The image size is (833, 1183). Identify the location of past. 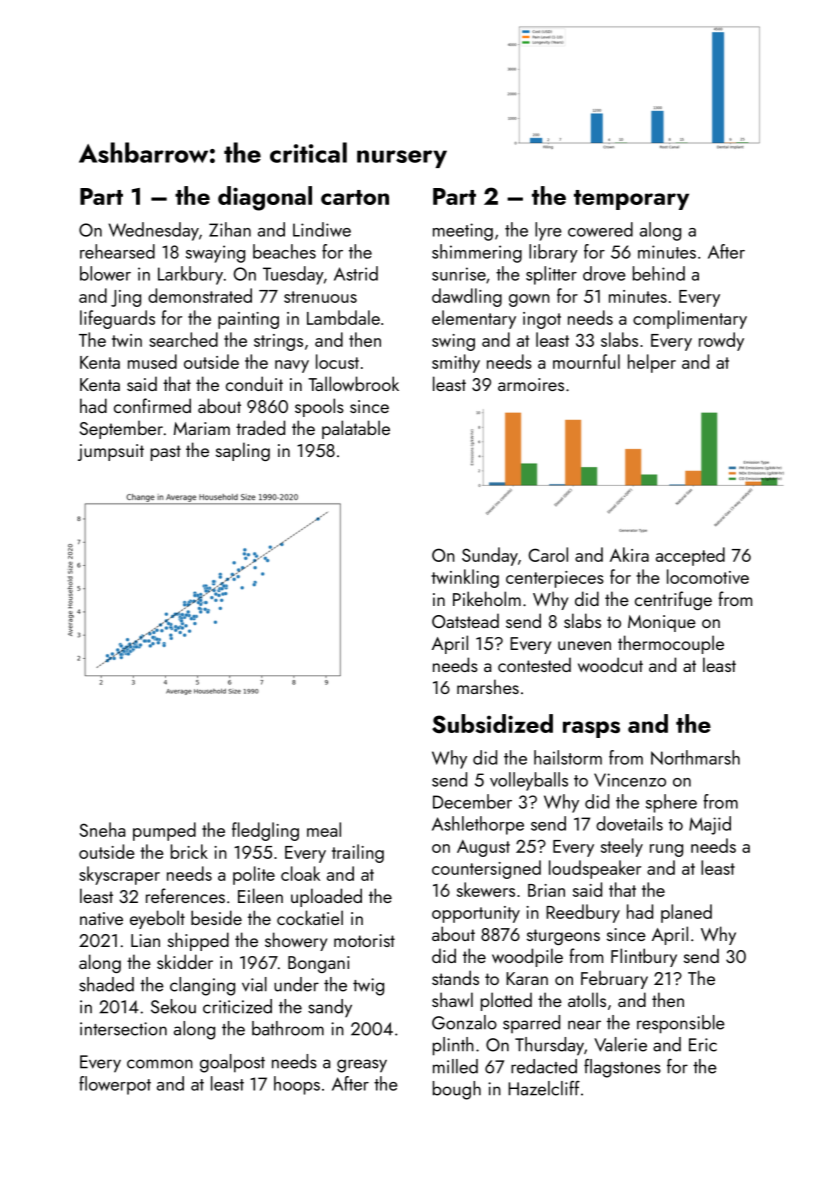
(166, 453).
